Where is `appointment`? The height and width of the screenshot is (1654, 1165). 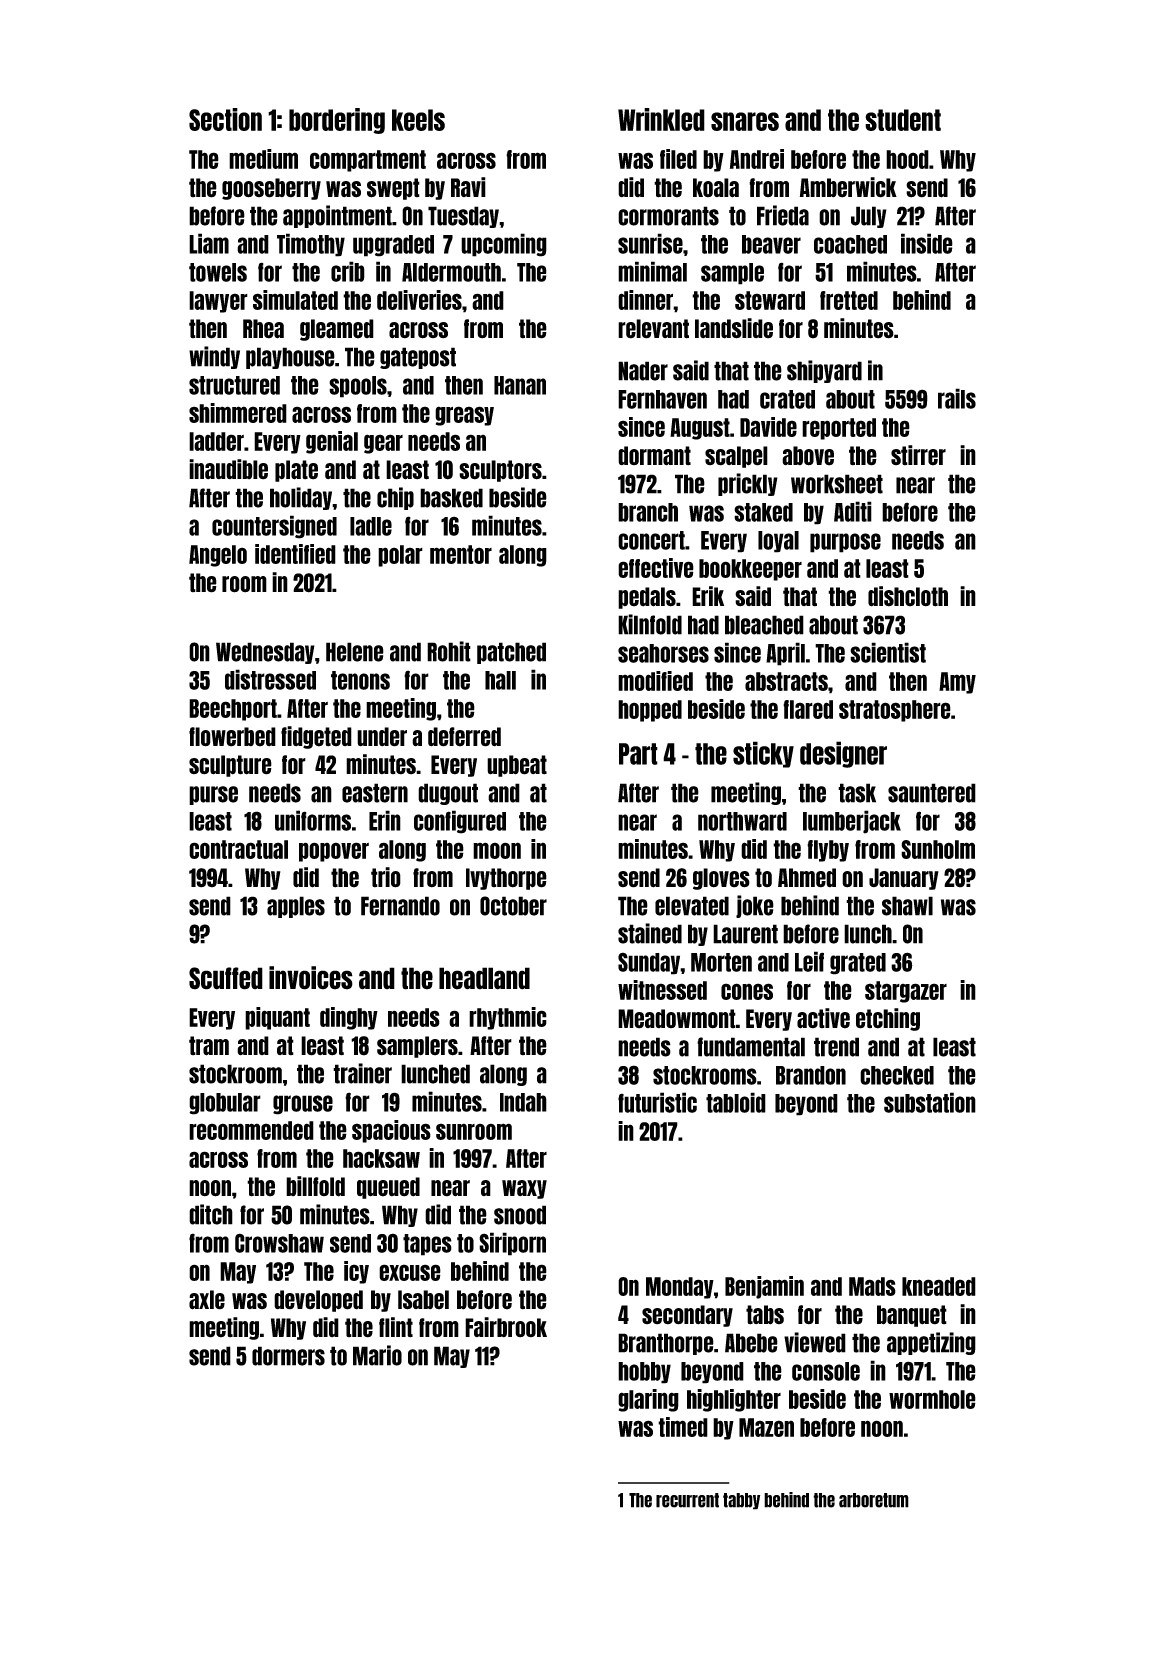
appointment is located at coordinates (337, 216).
